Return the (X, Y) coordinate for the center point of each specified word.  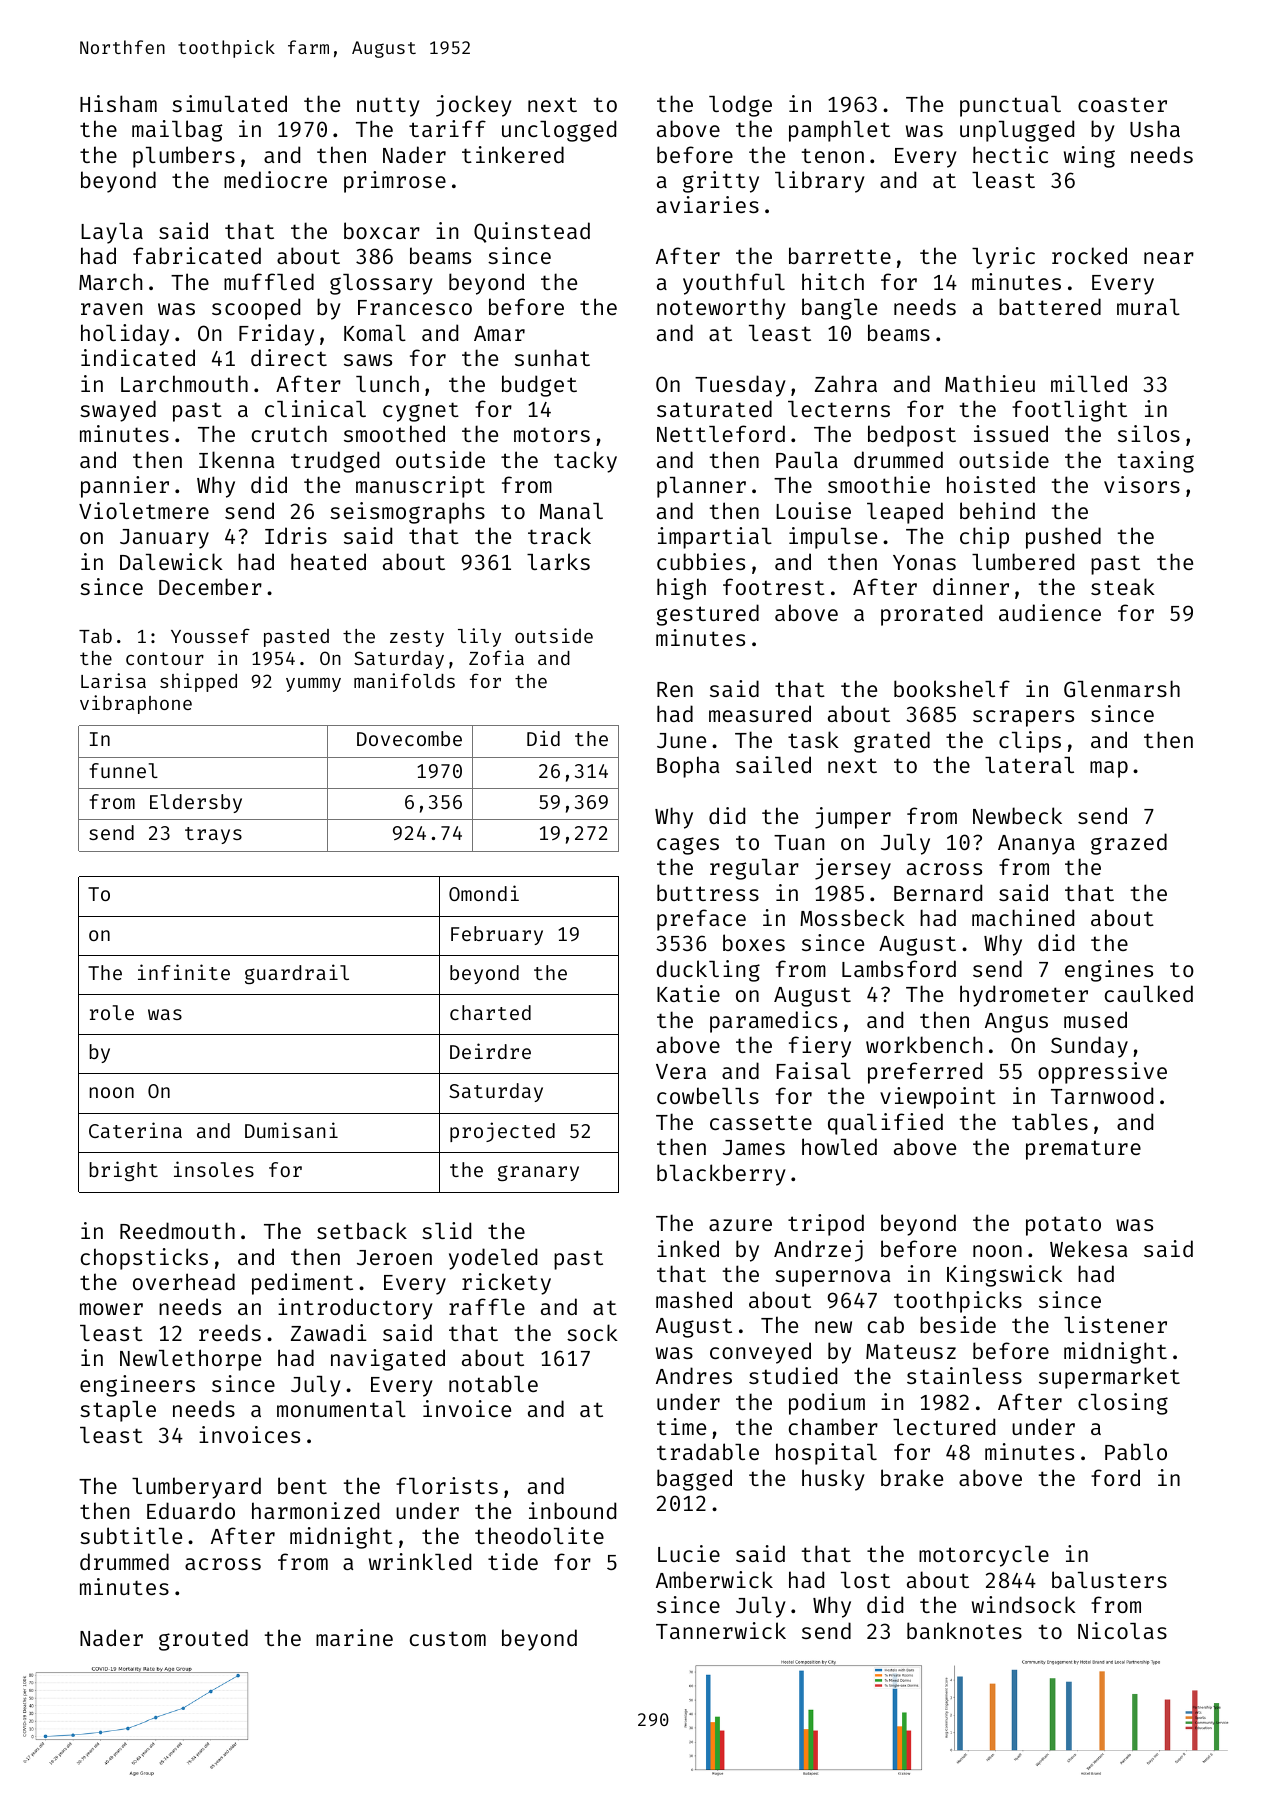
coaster (1122, 104)
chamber (833, 1426)
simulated (229, 103)
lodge (740, 106)
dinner (971, 586)
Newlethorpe (190, 1360)
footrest (774, 586)
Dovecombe (409, 738)
